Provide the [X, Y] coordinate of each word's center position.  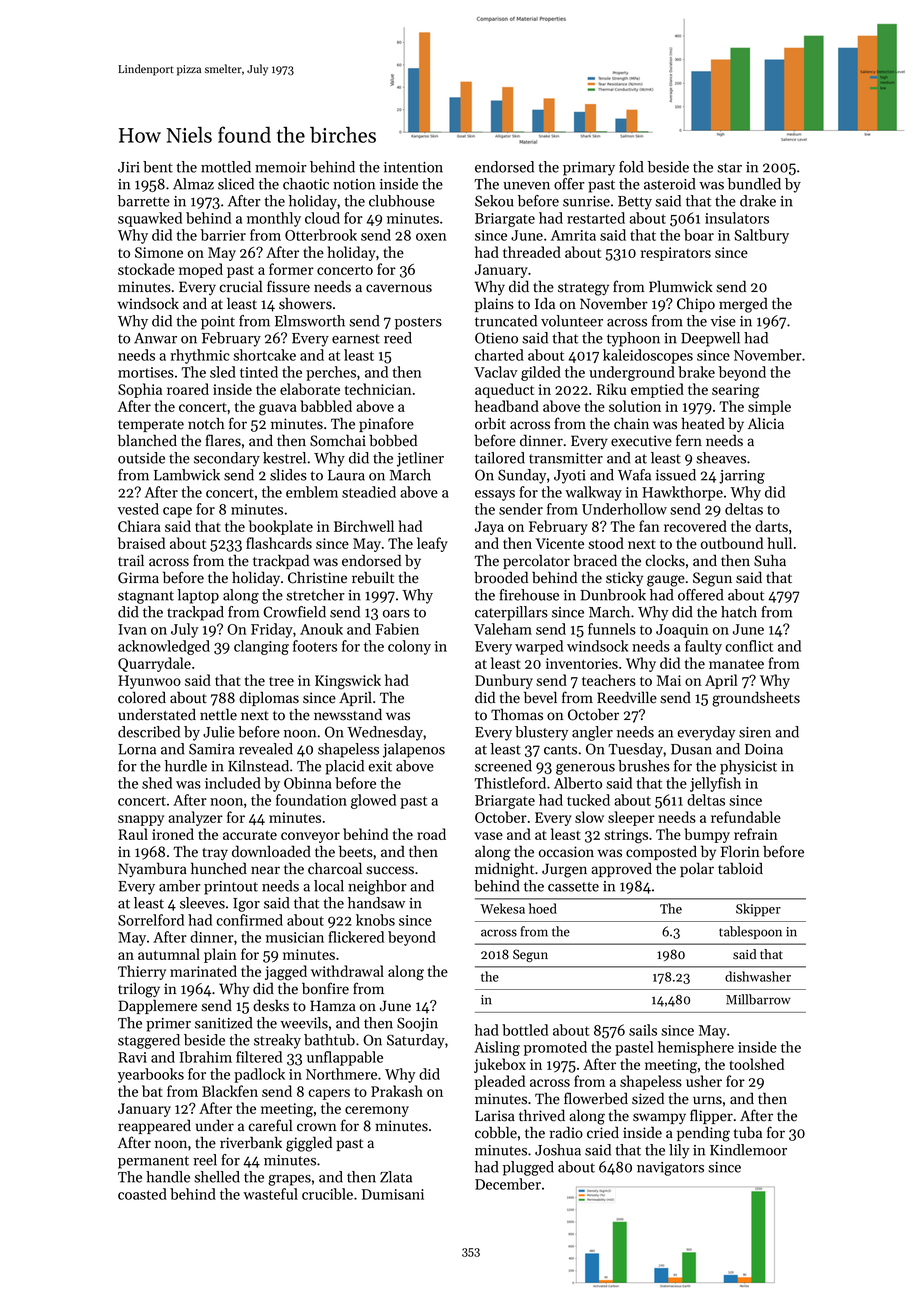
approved [621, 869]
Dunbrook [613, 595]
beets [356, 851]
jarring [742, 477]
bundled [754, 184]
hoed [543, 908]
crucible [327, 1194]
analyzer [196, 818]
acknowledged [164, 647]
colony [409, 647]
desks [271, 1005]
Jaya [489, 528]
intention [413, 167]
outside [141, 458]
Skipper [758, 910]
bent [158, 167]
